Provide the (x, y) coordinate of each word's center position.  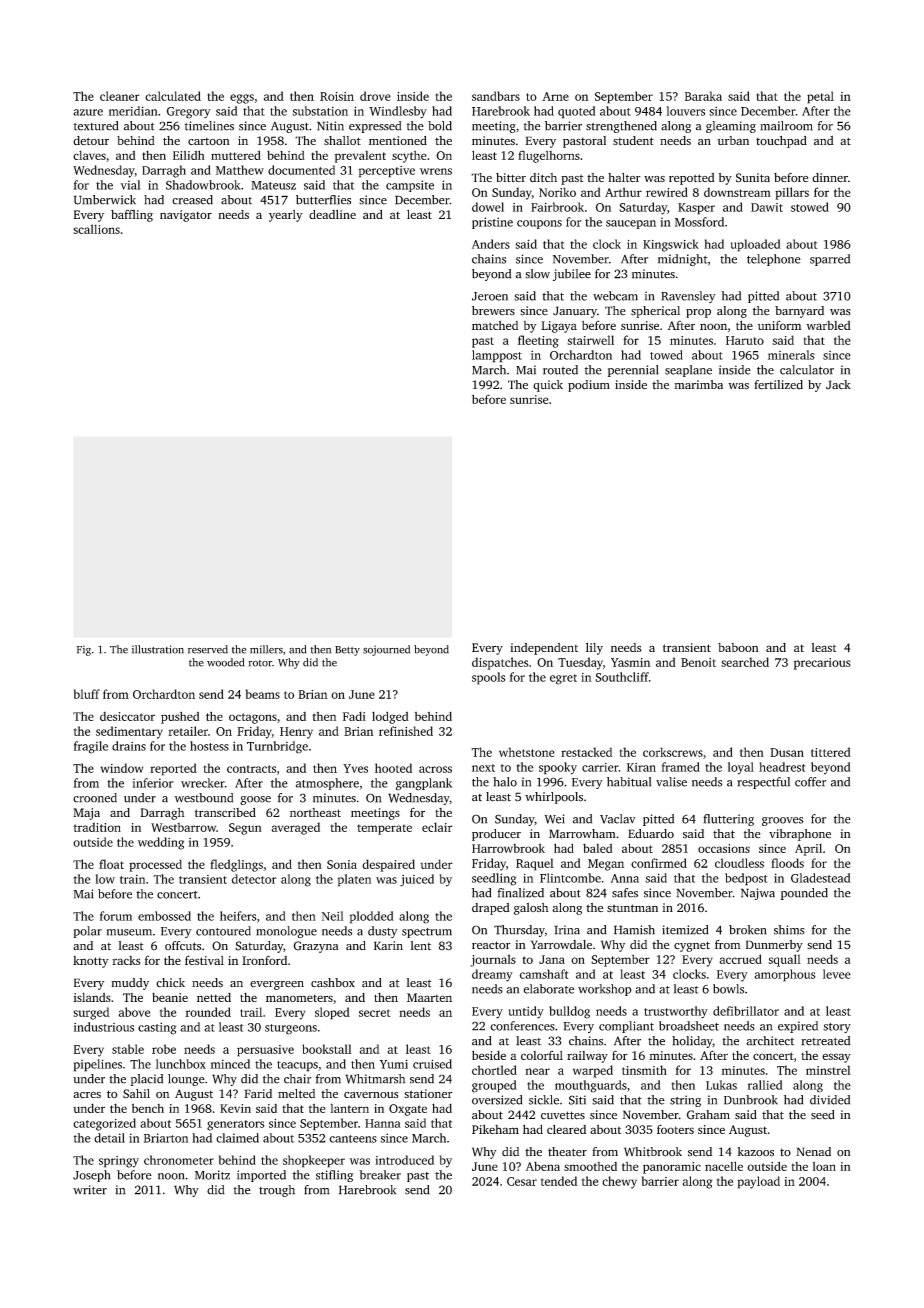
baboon (738, 647)
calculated (173, 96)
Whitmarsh (375, 1079)
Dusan (787, 752)
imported (261, 1176)
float (111, 864)
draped (491, 909)
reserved (208, 649)
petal (820, 97)
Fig (83, 650)
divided (830, 1100)
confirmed (659, 863)
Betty (347, 651)
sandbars (496, 96)
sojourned (386, 650)
